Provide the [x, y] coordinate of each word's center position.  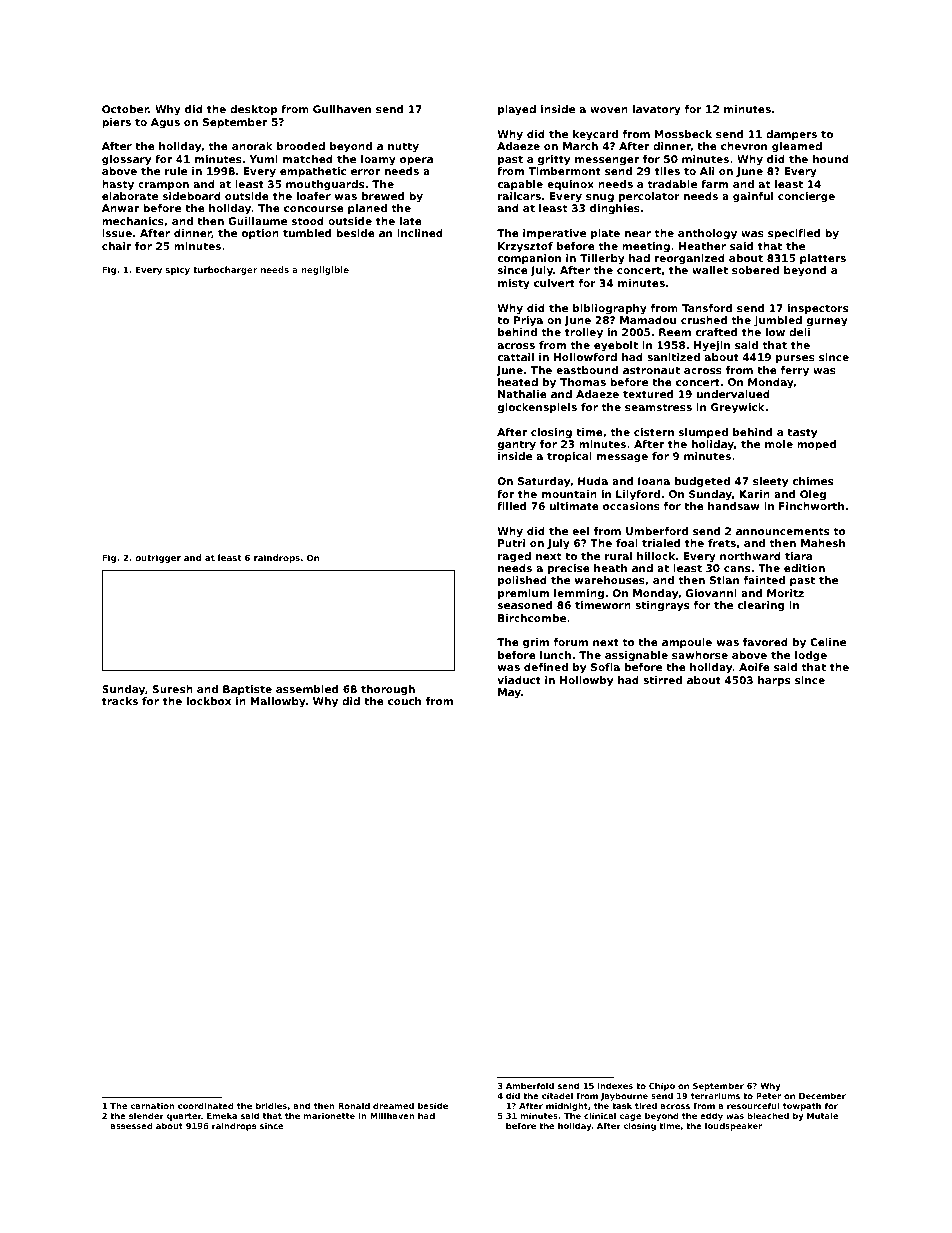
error [365, 172]
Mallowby [278, 702]
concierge [806, 197]
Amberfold [530, 1085]
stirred [662, 680]
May [509, 693]
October [125, 109]
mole [779, 444]
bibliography [610, 309]
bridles [271, 1105]
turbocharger [225, 270]
